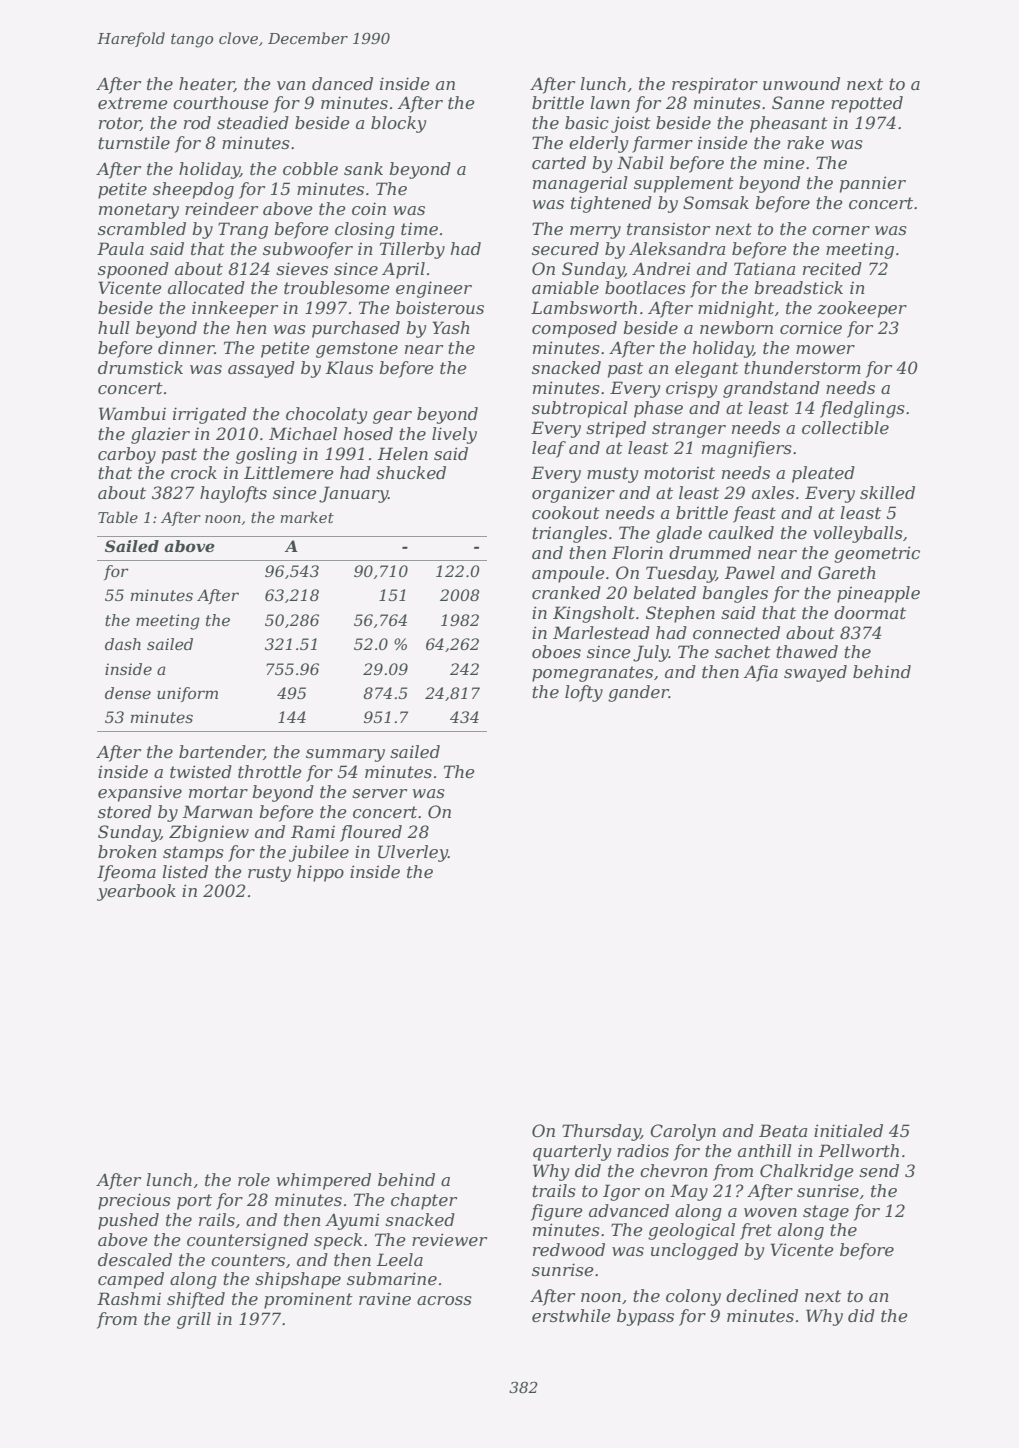 Image resolution: width=1019 pixels, height=1448 pixels. What do you see at coordinates (559, 162) in the document?
I see `carted` at bounding box center [559, 162].
